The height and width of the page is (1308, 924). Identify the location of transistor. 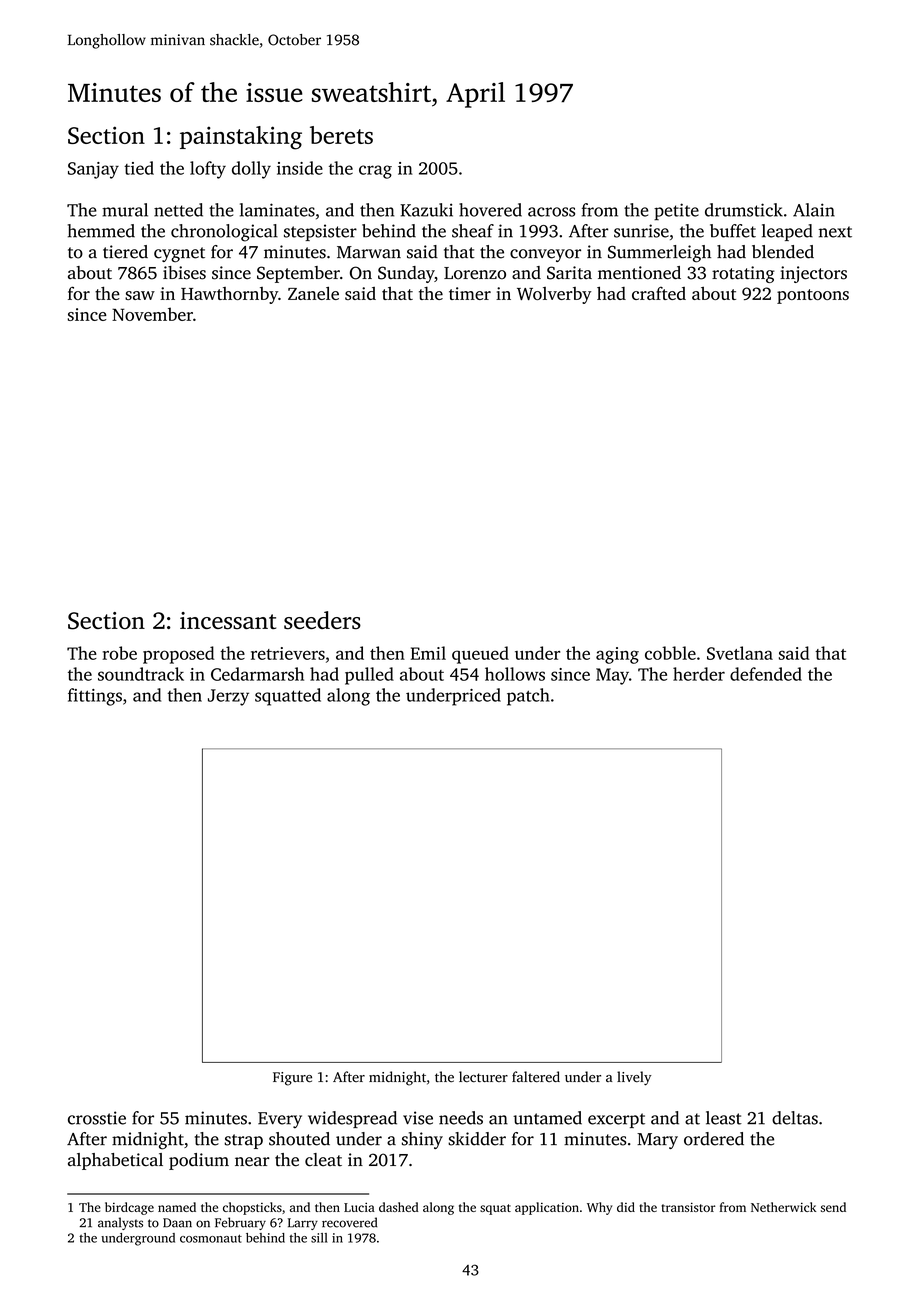
(688, 1207).
